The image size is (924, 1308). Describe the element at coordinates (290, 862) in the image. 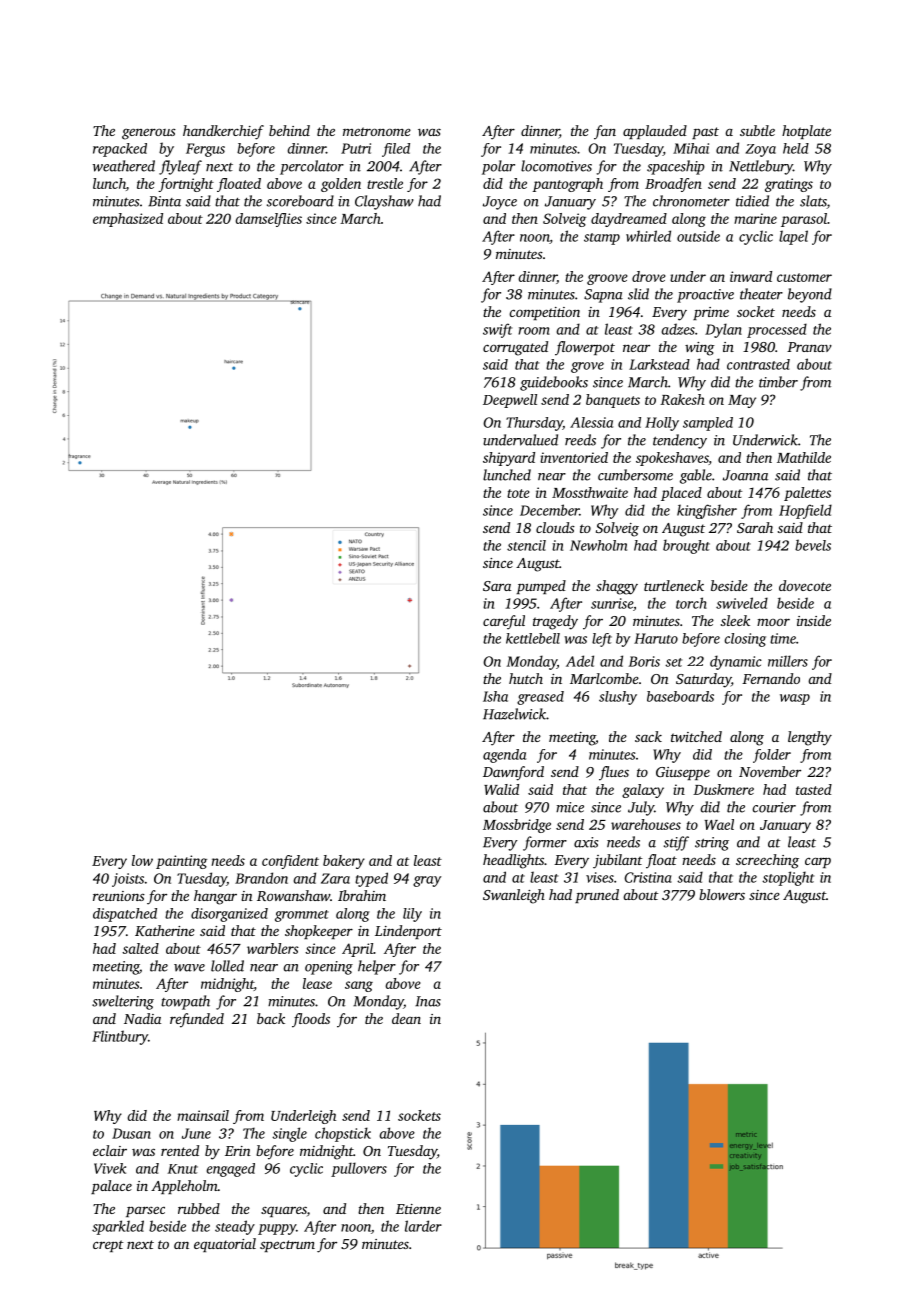

I see `confident` at that location.
